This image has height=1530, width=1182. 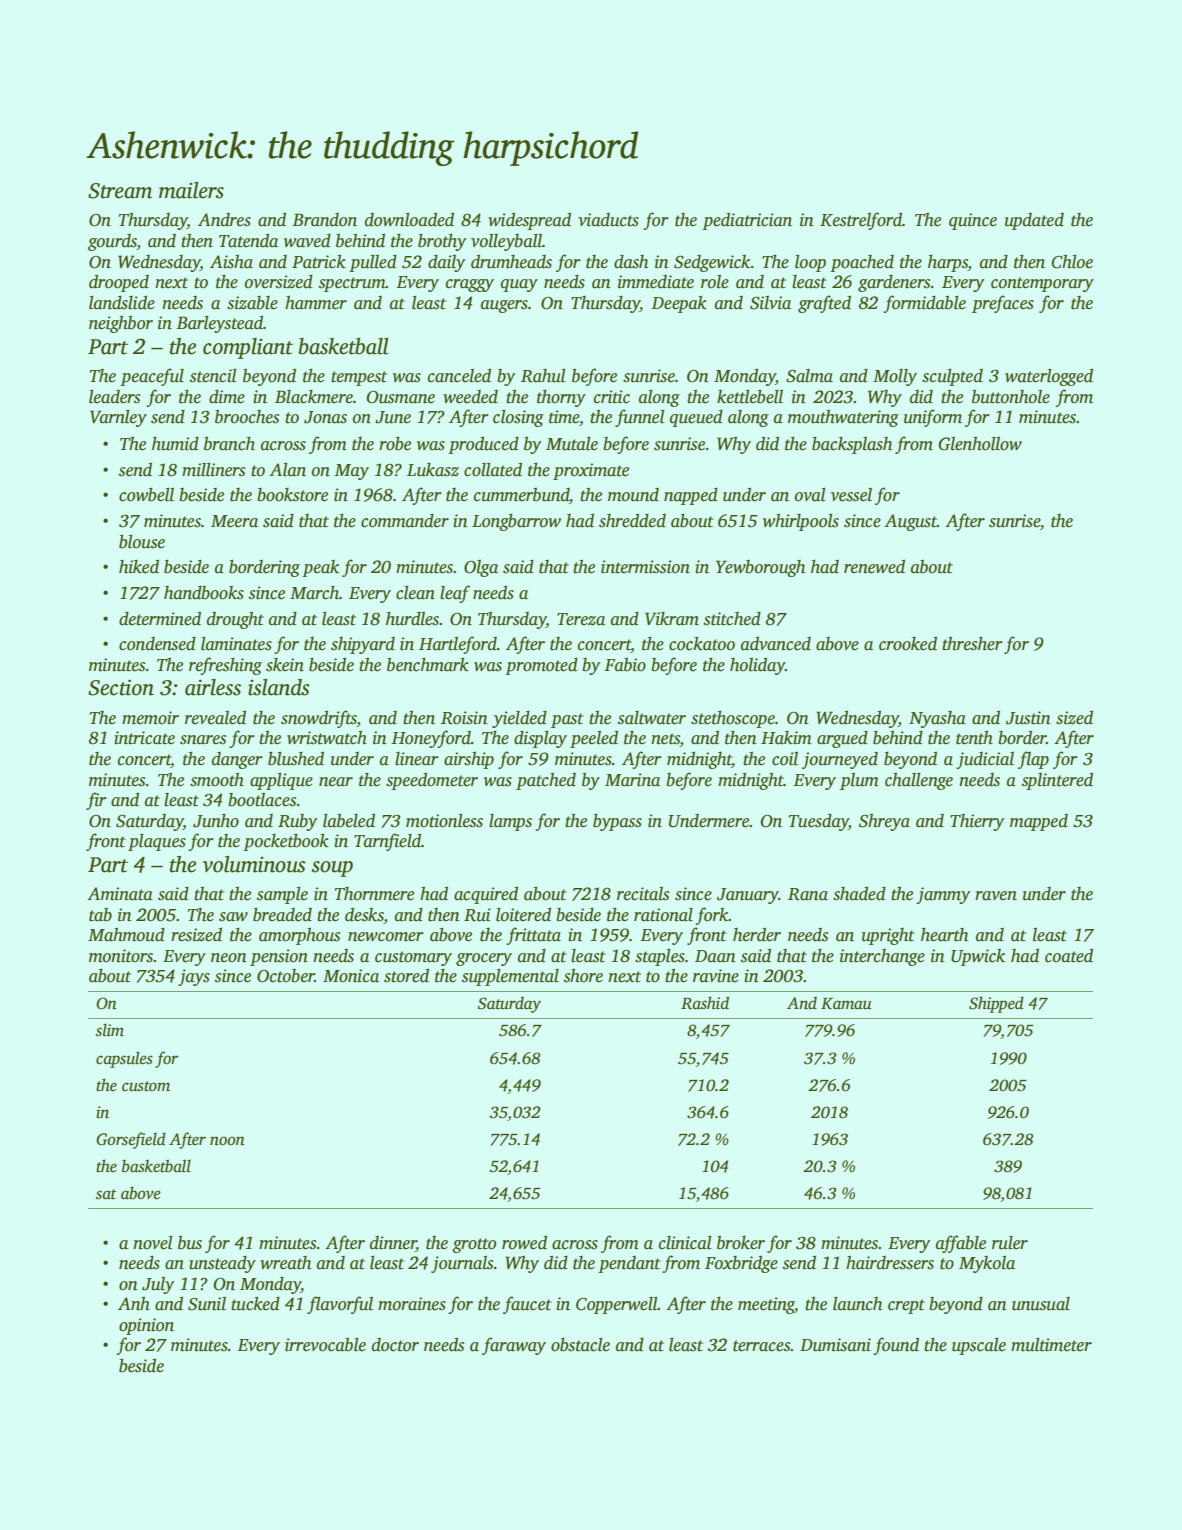 What do you see at coordinates (895, 377) in the image?
I see `Molly` at bounding box center [895, 377].
